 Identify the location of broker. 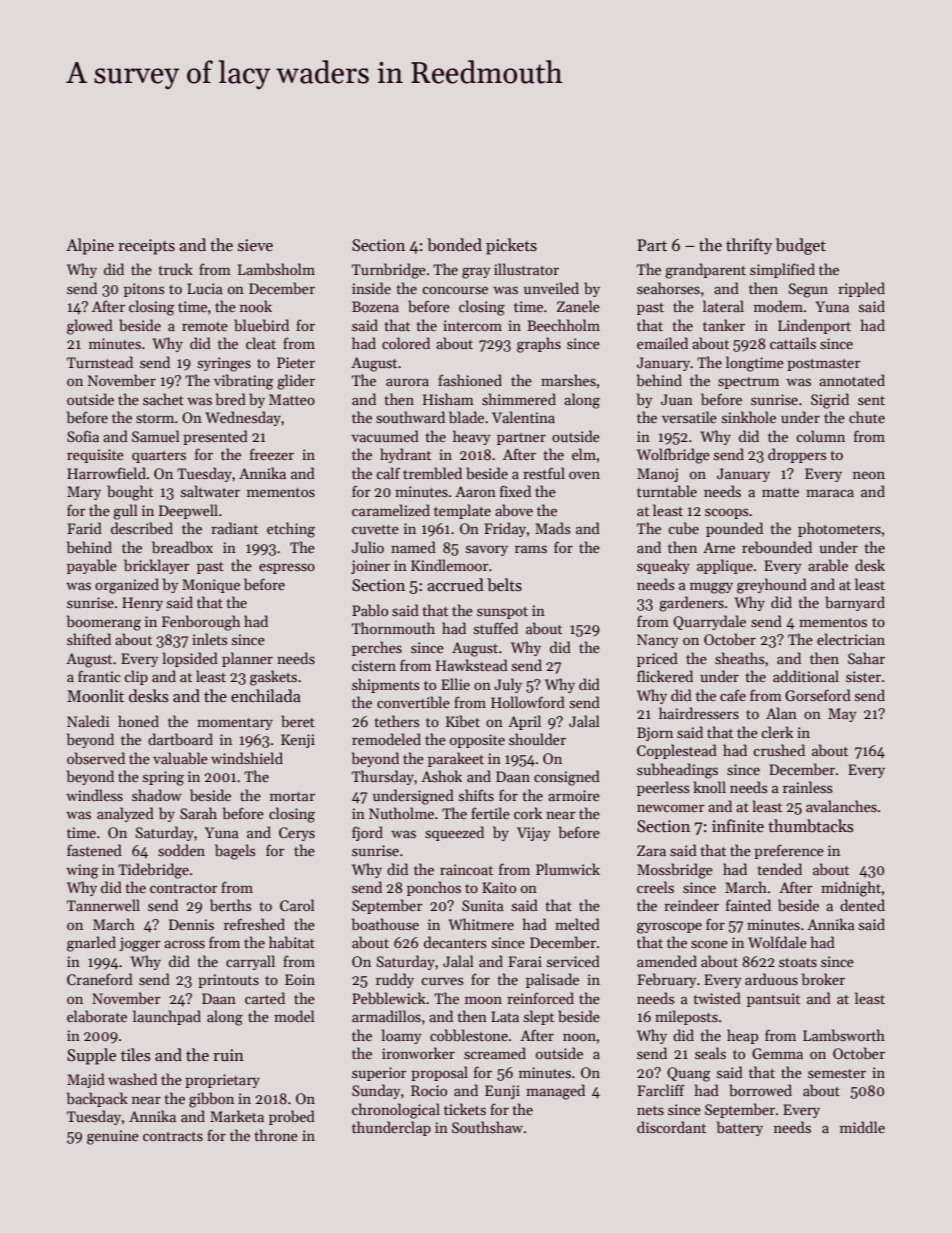
(823, 979).
